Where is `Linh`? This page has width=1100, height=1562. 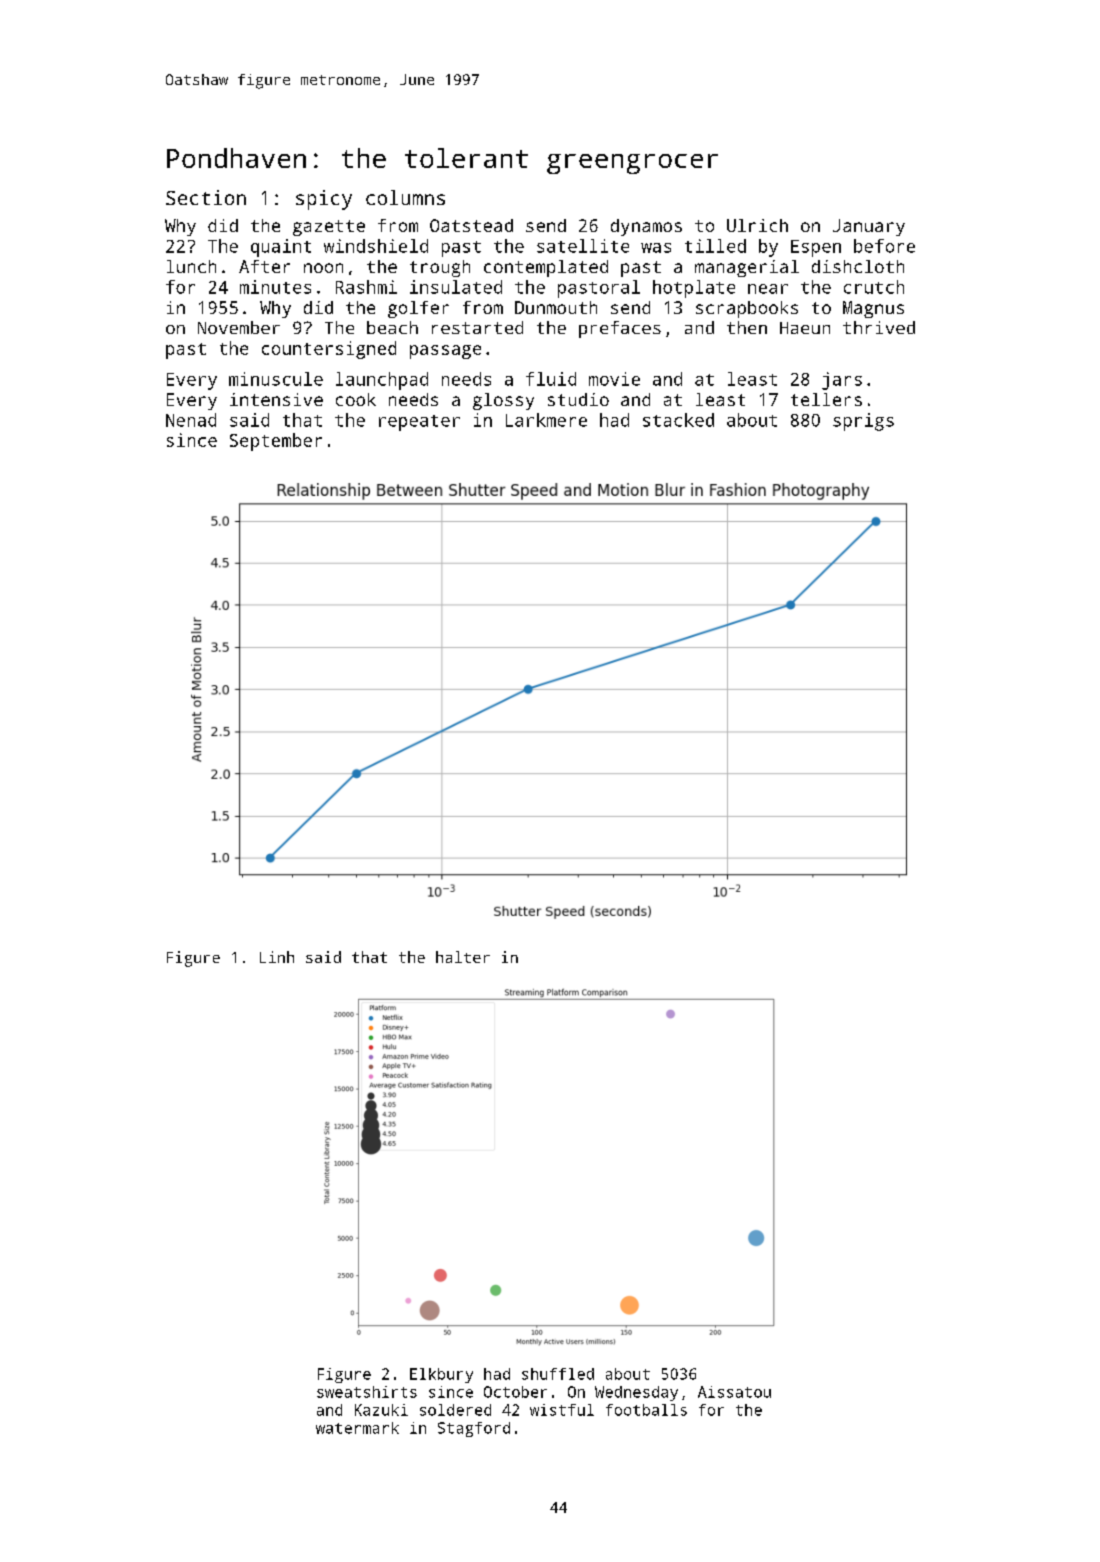
Linh is located at coordinates (277, 957).
